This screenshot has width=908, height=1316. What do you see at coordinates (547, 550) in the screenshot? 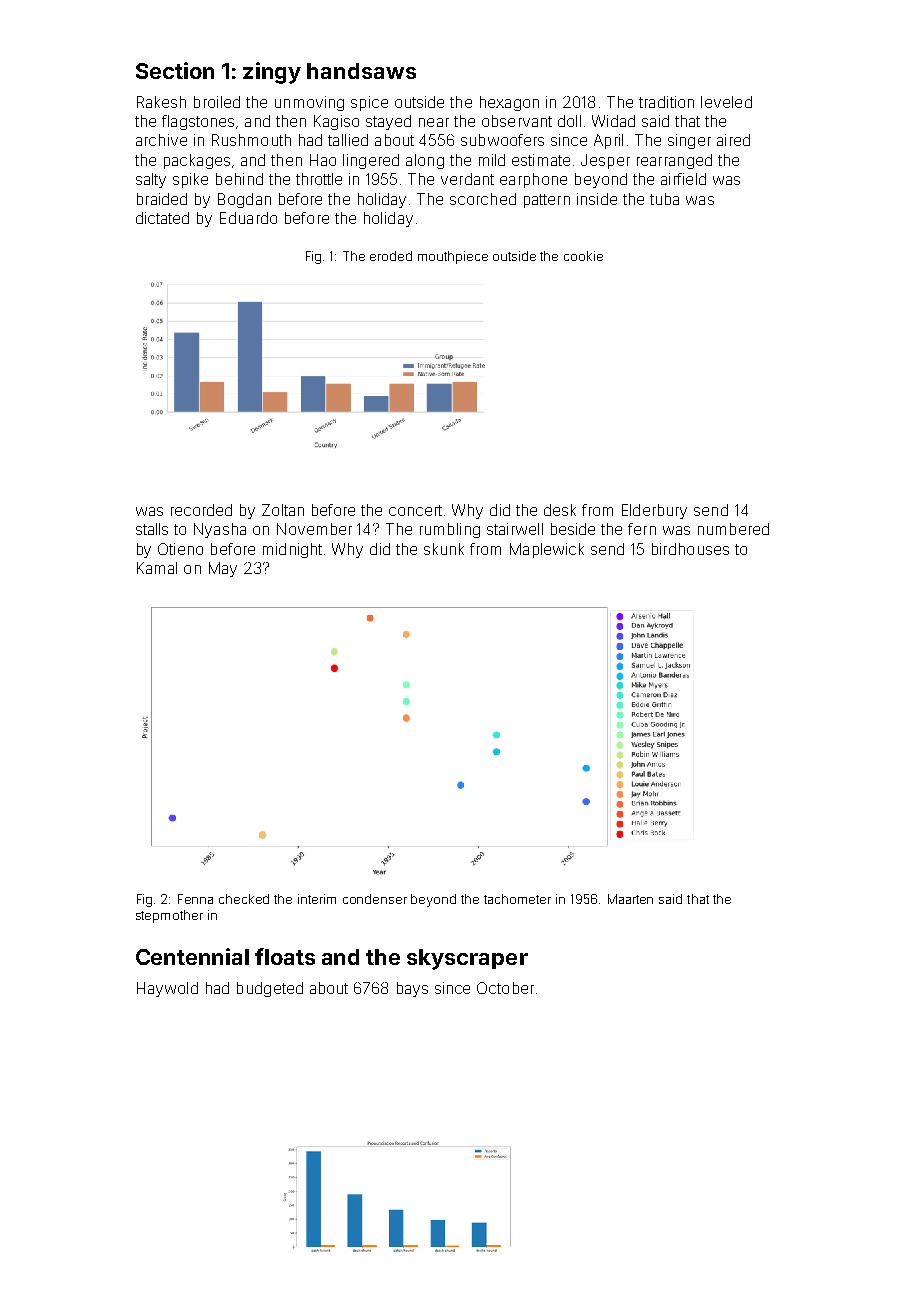
I see `Maplewick` at bounding box center [547, 550].
